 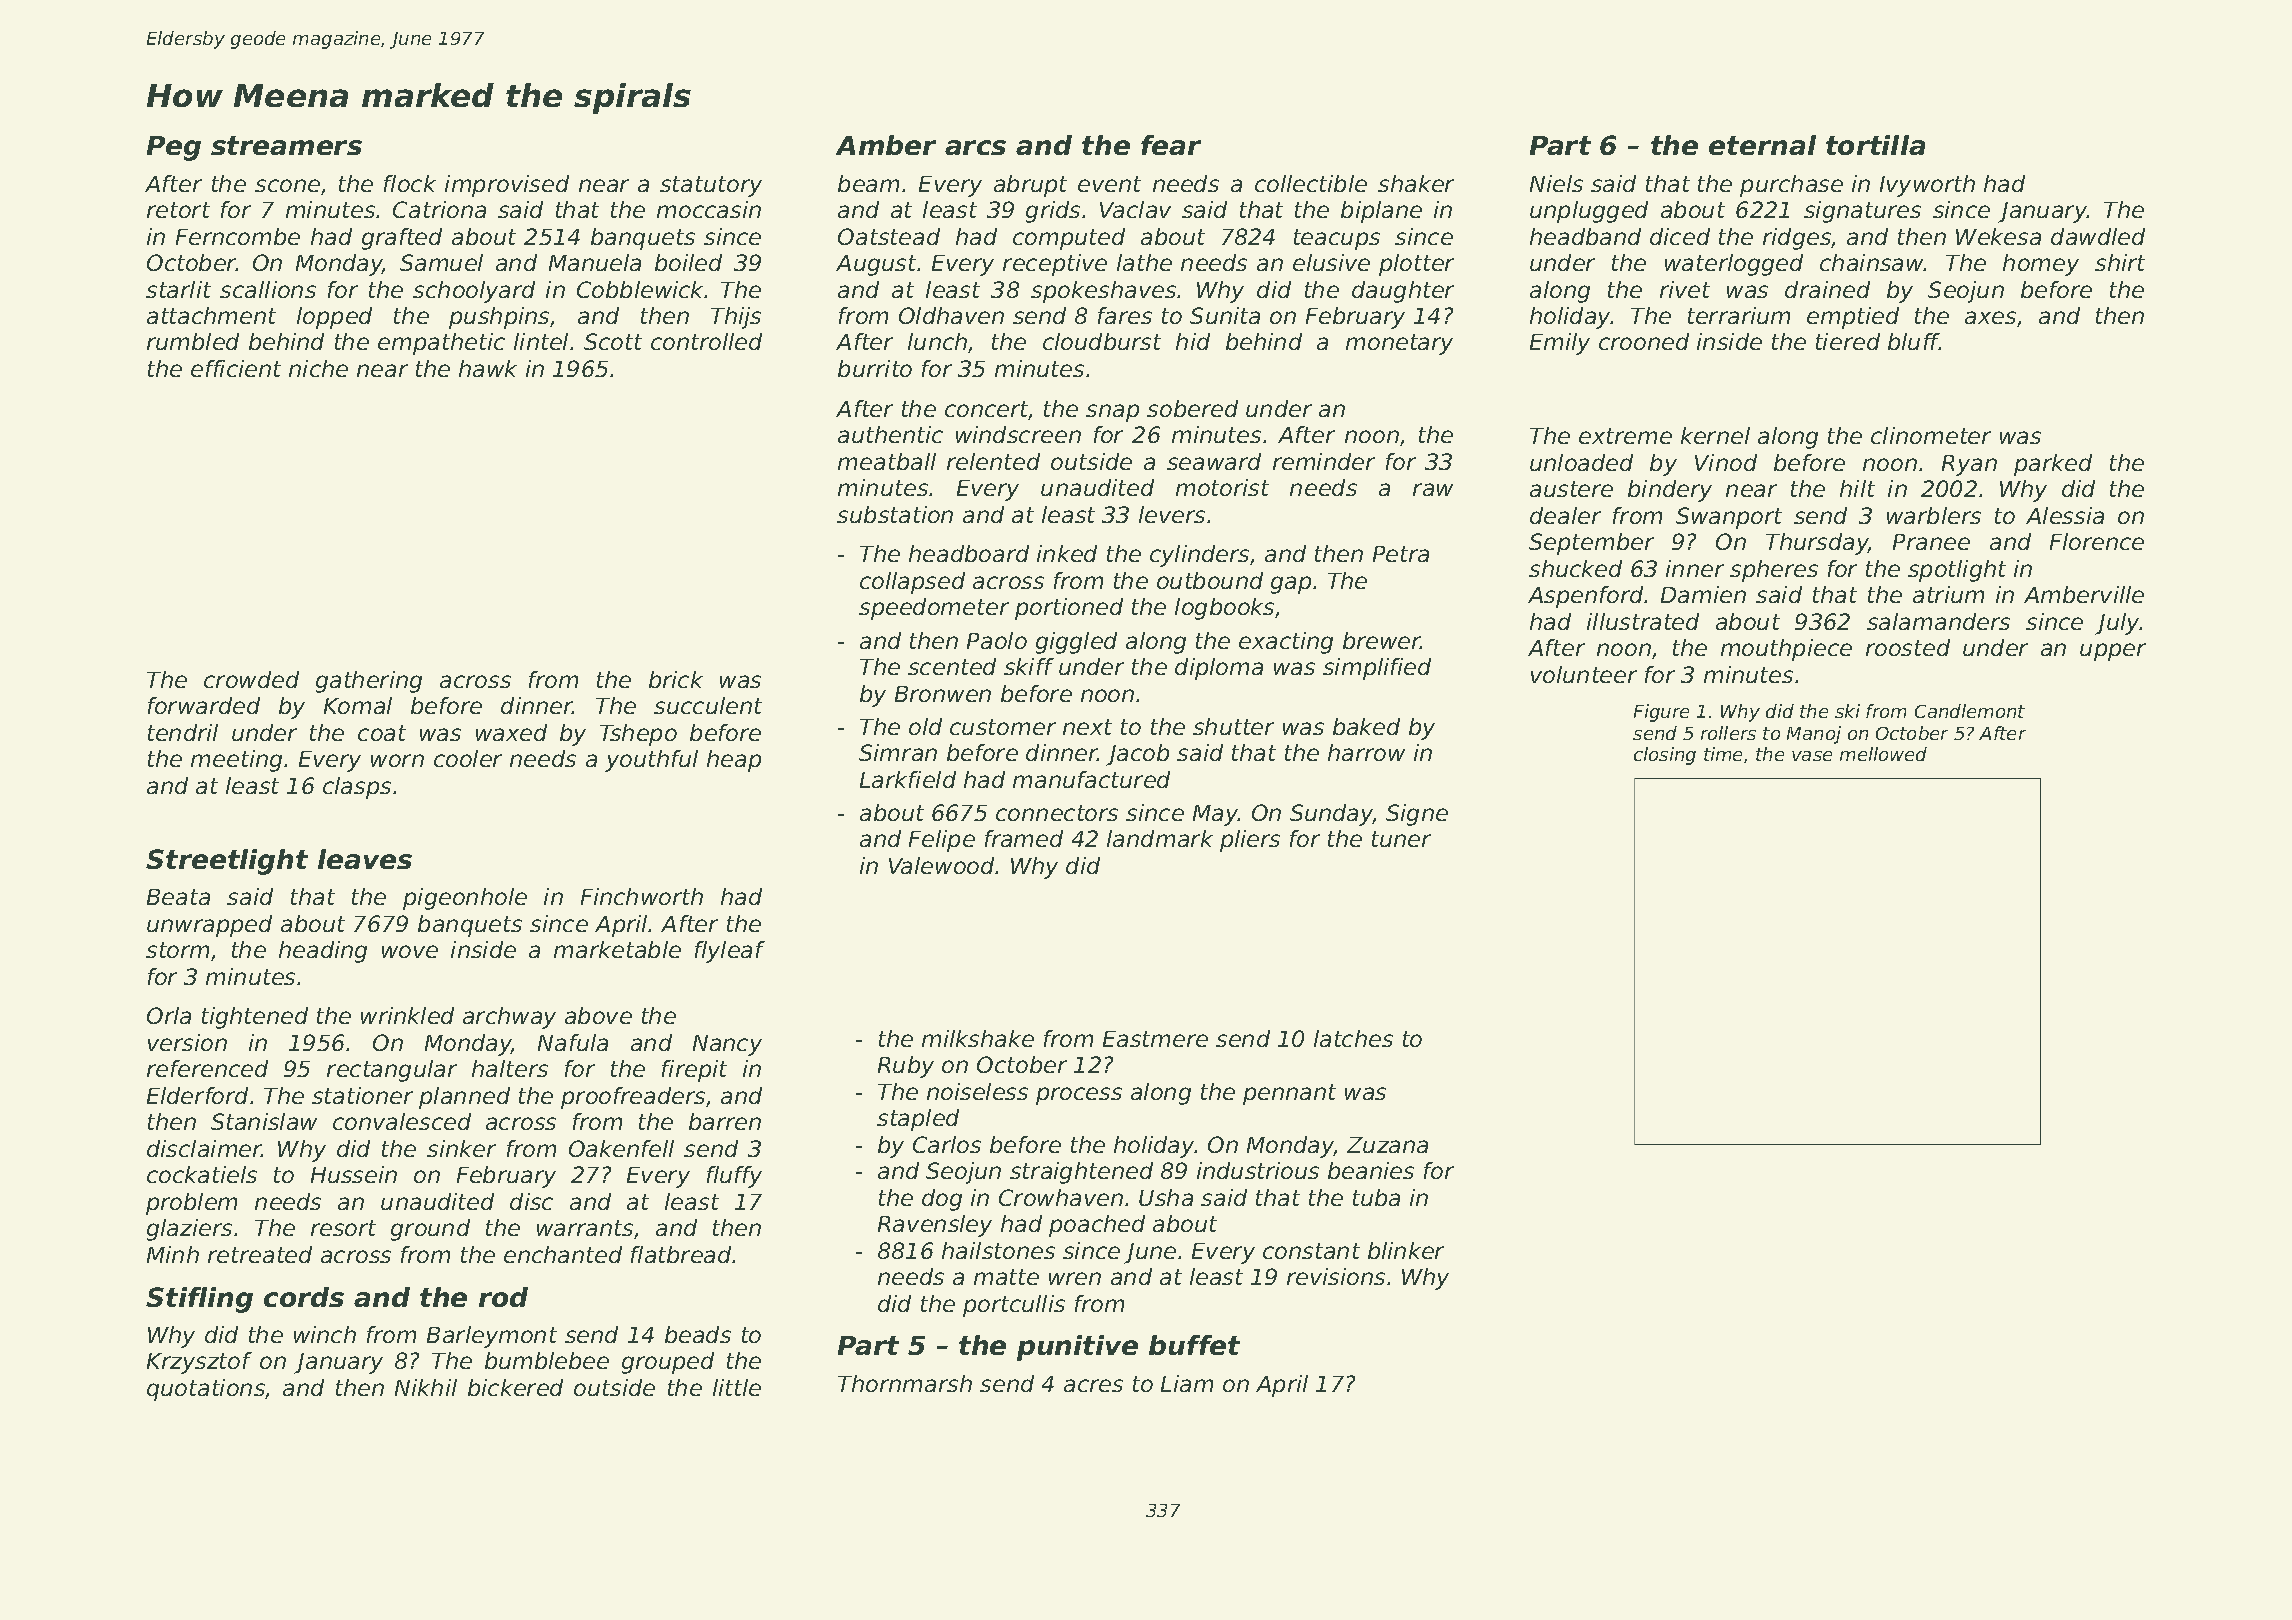 What do you see at coordinates (178, 289) in the document?
I see `starlit` at bounding box center [178, 289].
